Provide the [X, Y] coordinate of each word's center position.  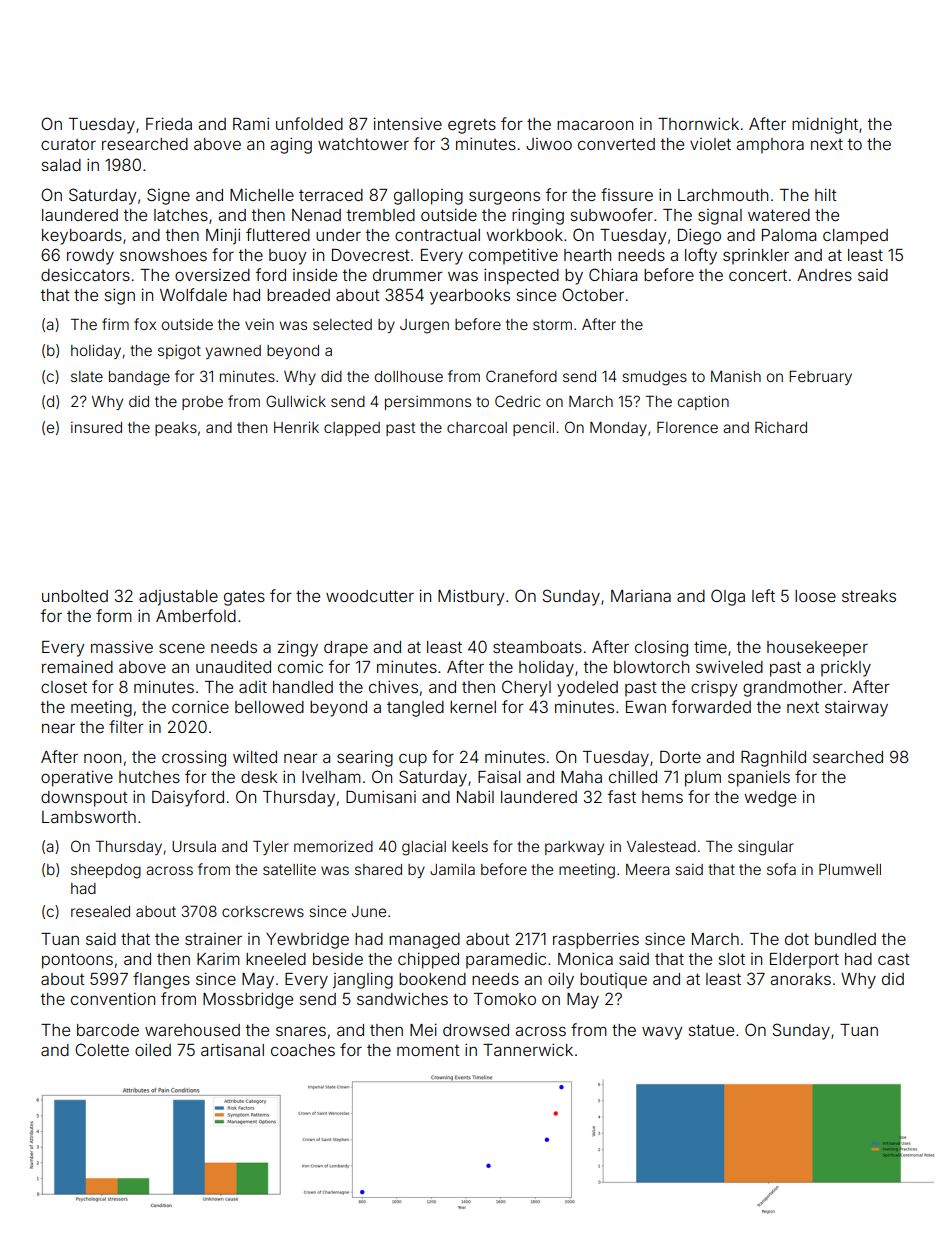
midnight [825, 125]
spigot [179, 352]
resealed [100, 911]
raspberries [596, 940]
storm [552, 324]
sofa [781, 869]
